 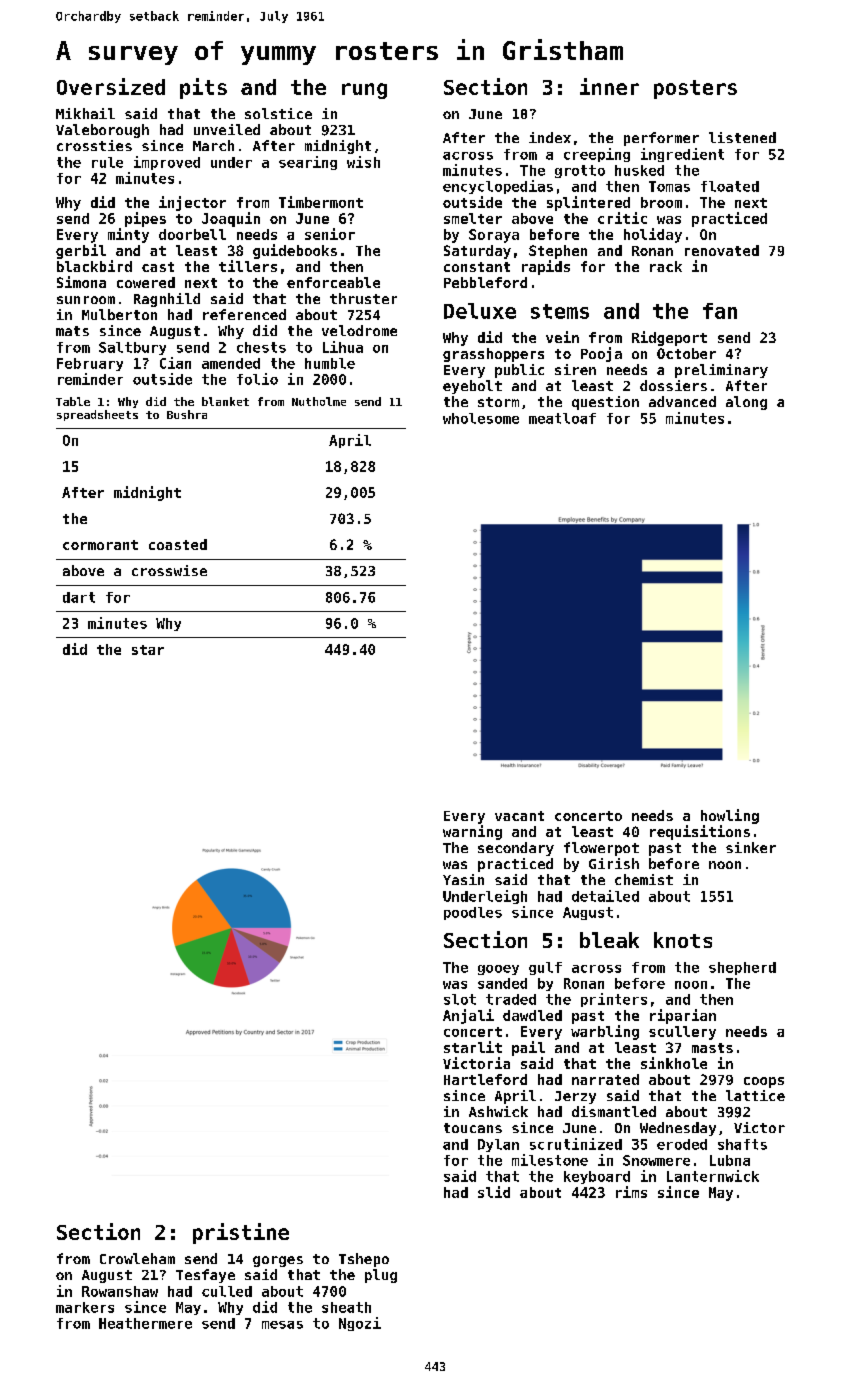 What do you see at coordinates (519, 816) in the image?
I see `vacant` at bounding box center [519, 816].
